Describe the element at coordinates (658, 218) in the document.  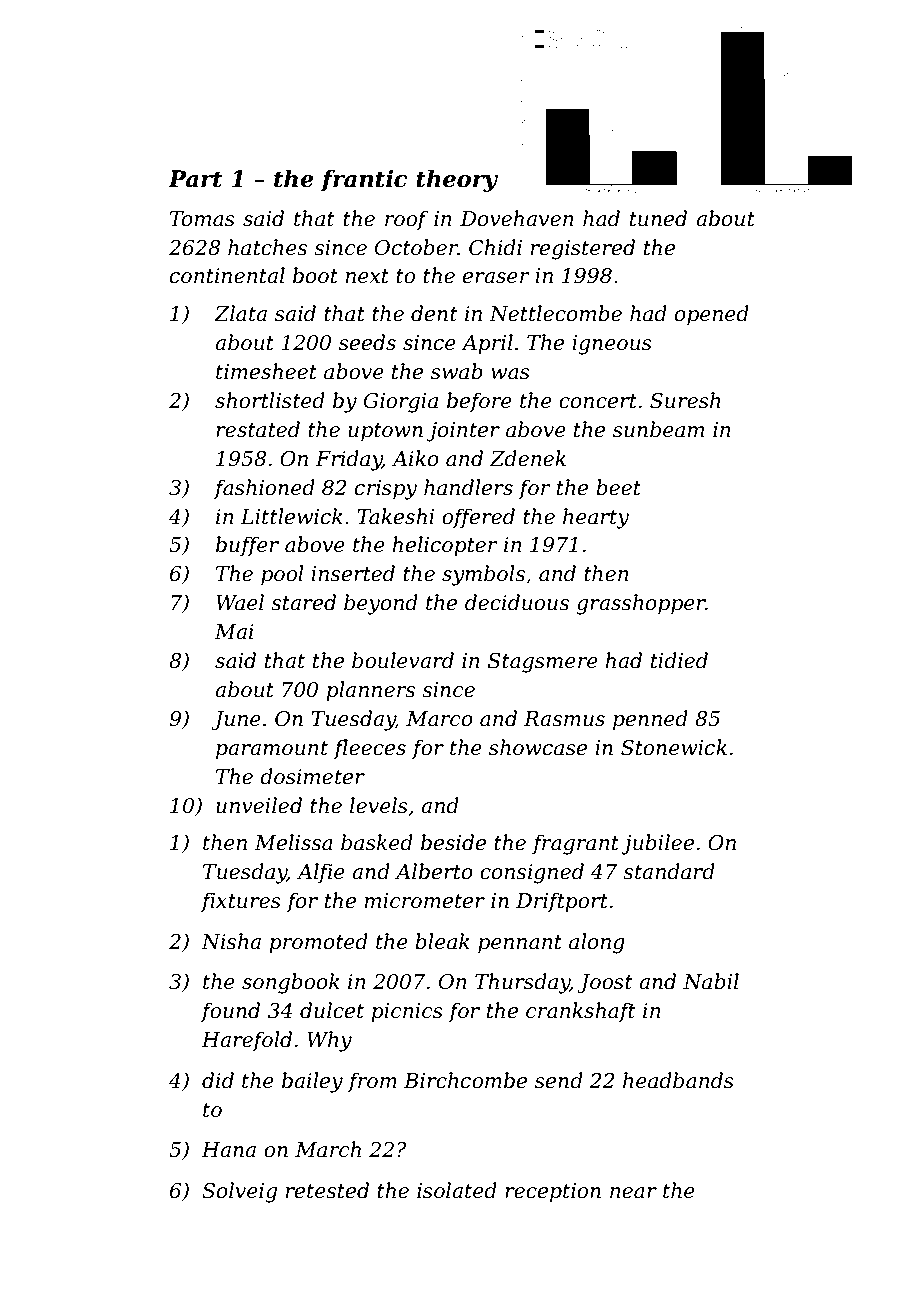
I see `tuned` at that location.
